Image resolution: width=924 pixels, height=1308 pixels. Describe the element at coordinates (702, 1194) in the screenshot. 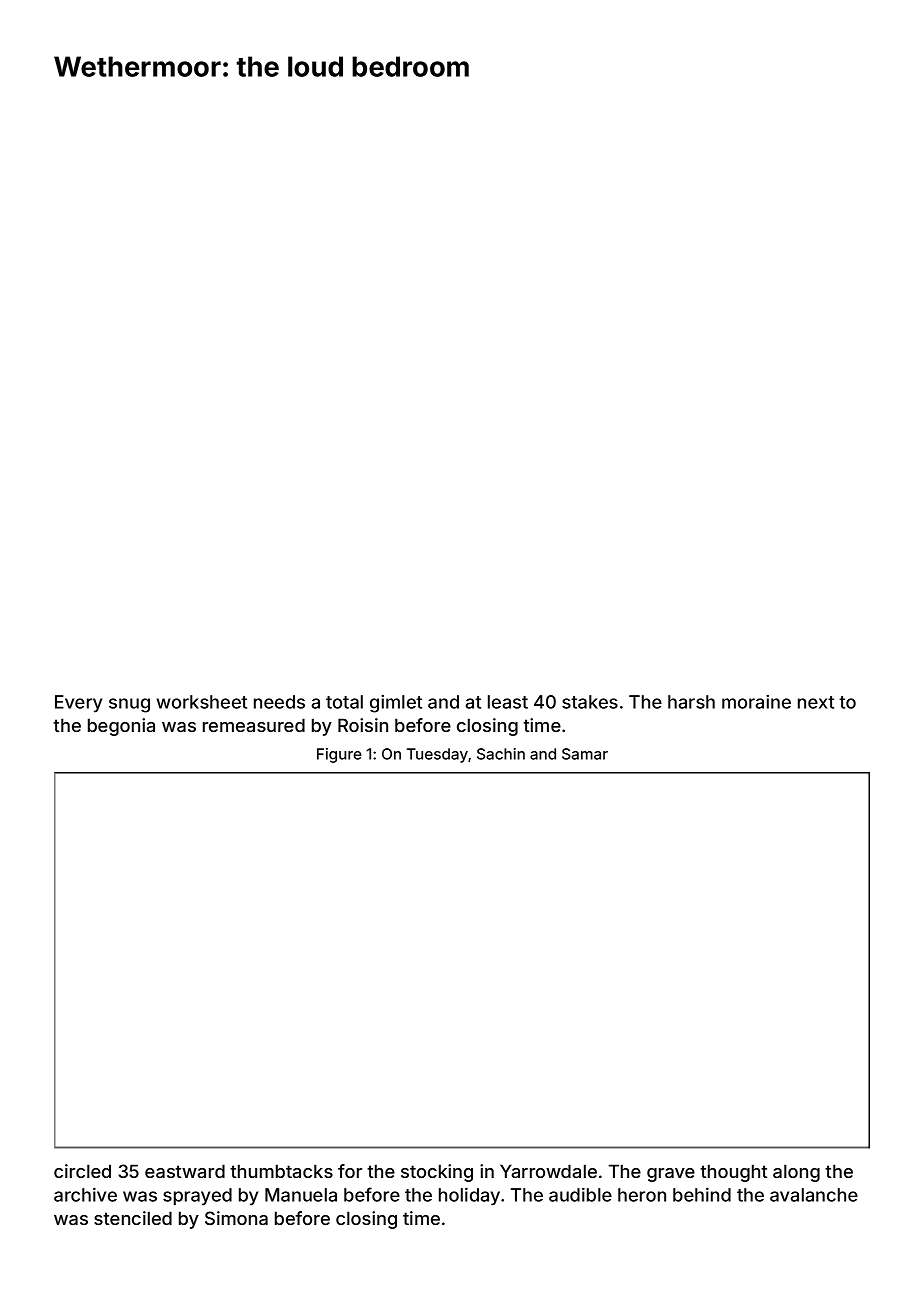

I see `behind` at that location.
